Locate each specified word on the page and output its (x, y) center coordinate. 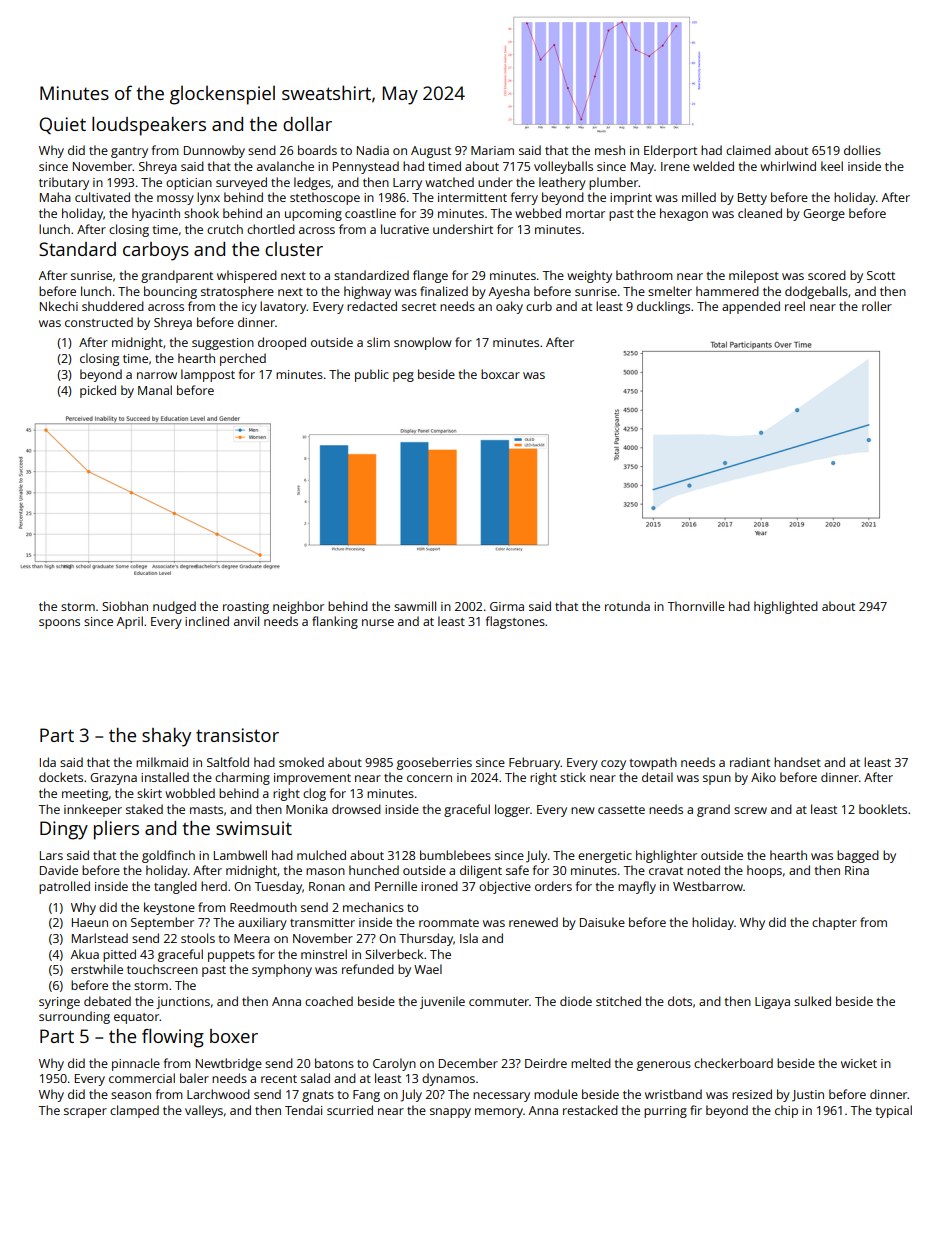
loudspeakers (149, 126)
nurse (378, 622)
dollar (307, 124)
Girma (507, 606)
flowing (173, 1038)
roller (877, 306)
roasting (246, 608)
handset (797, 762)
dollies (862, 150)
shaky (166, 737)
